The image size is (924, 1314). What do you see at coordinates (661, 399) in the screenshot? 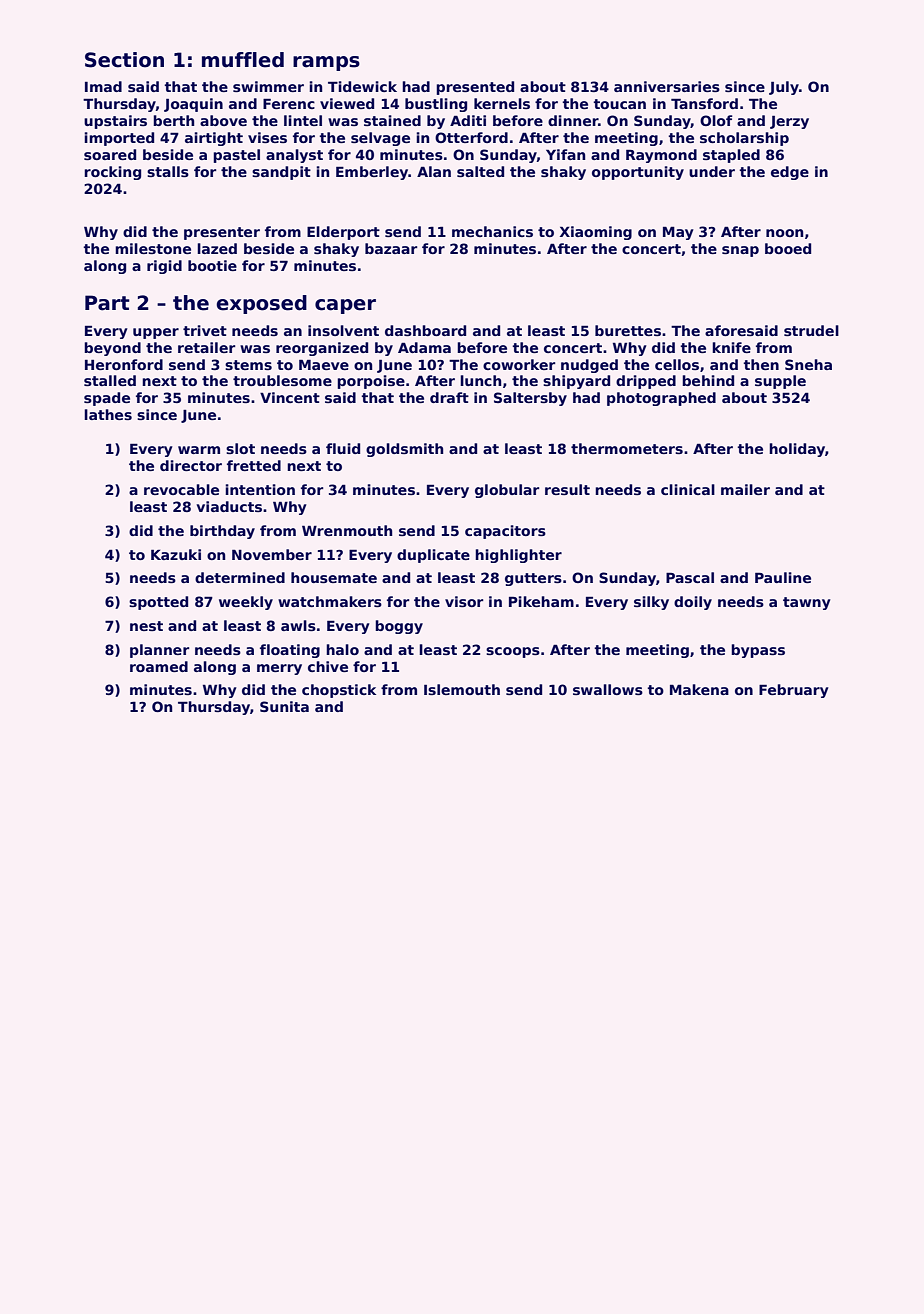
I see `photographed` at bounding box center [661, 399].
